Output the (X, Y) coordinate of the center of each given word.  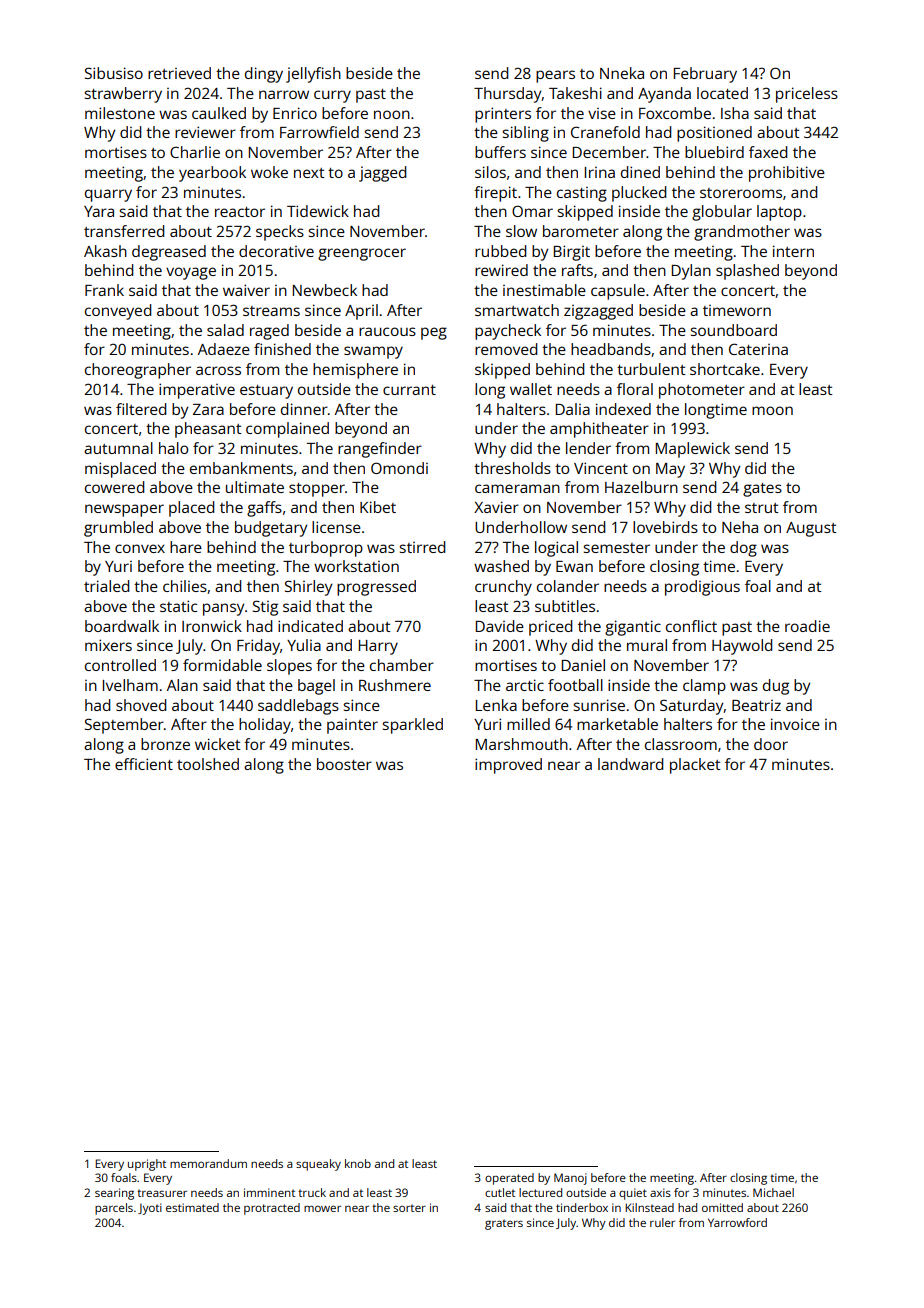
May (670, 470)
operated (509, 1179)
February (705, 75)
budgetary (271, 529)
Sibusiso (114, 73)
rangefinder (380, 450)
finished (282, 349)
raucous (387, 331)
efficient (144, 764)
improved (508, 766)
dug (776, 687)
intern (793, 251)
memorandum (208, 1163)
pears (555, 76)
